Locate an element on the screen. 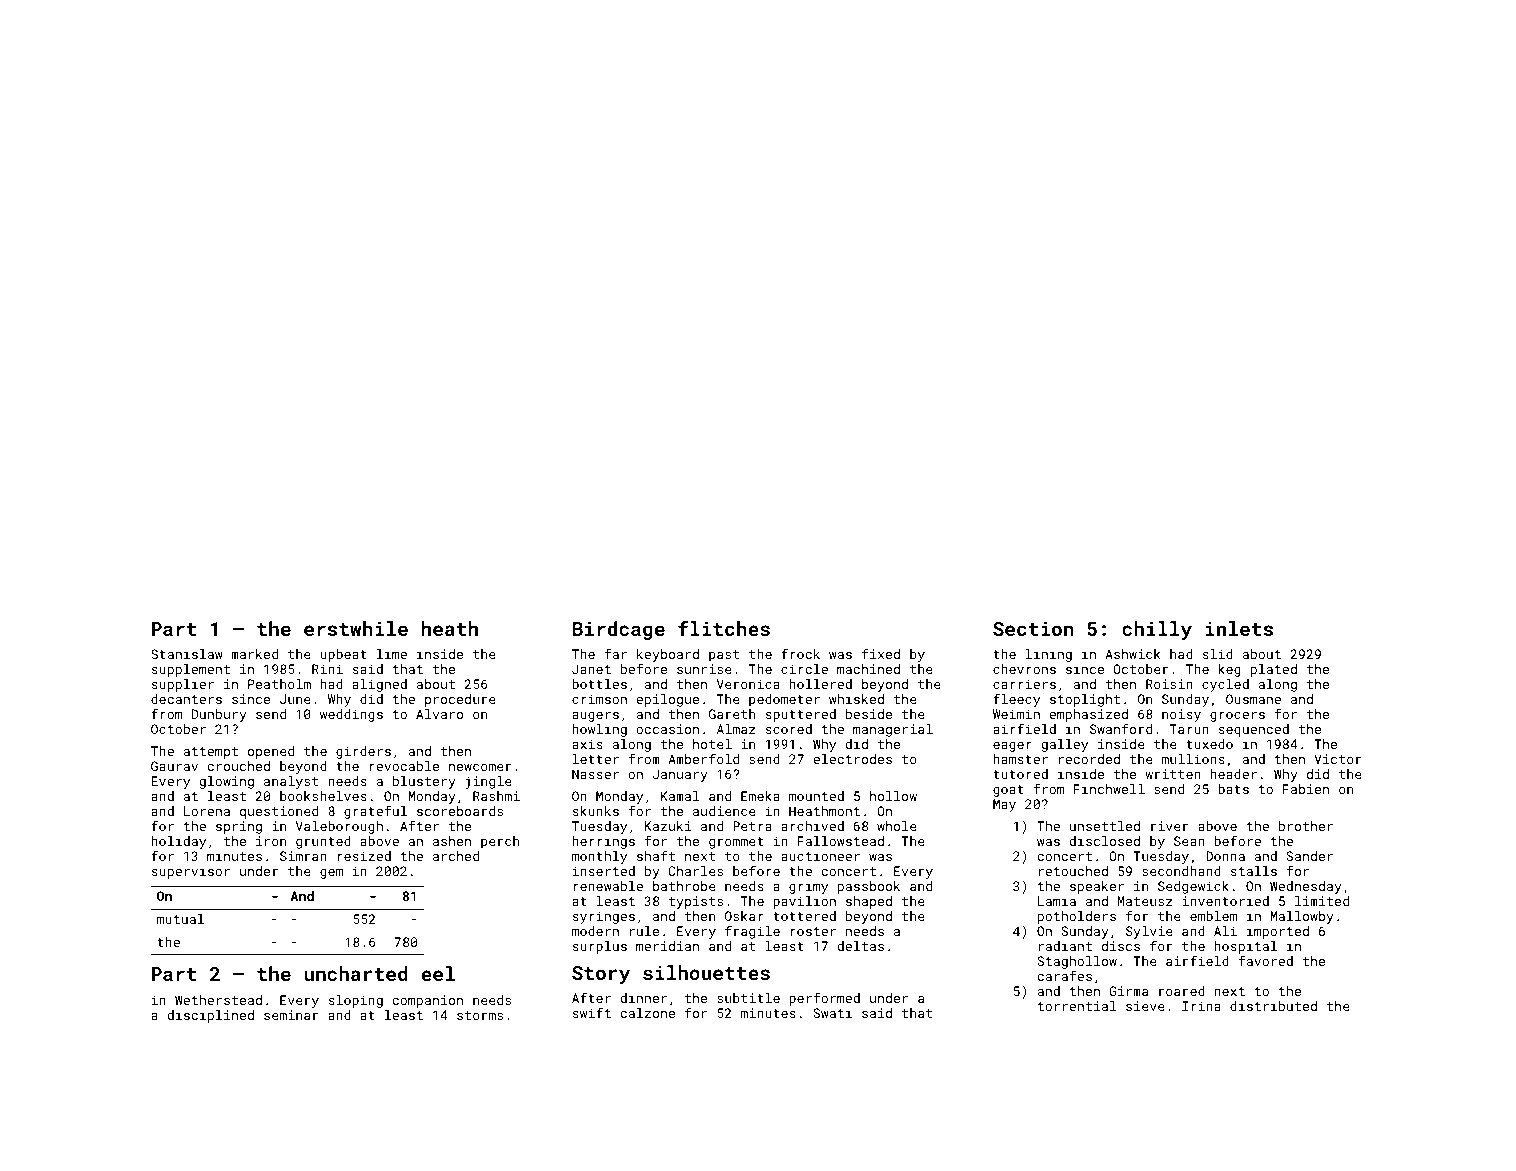 Image resolution: width=1516 pixels, height=1171 pixels. inlets is located at coordinates (1239, 628).
